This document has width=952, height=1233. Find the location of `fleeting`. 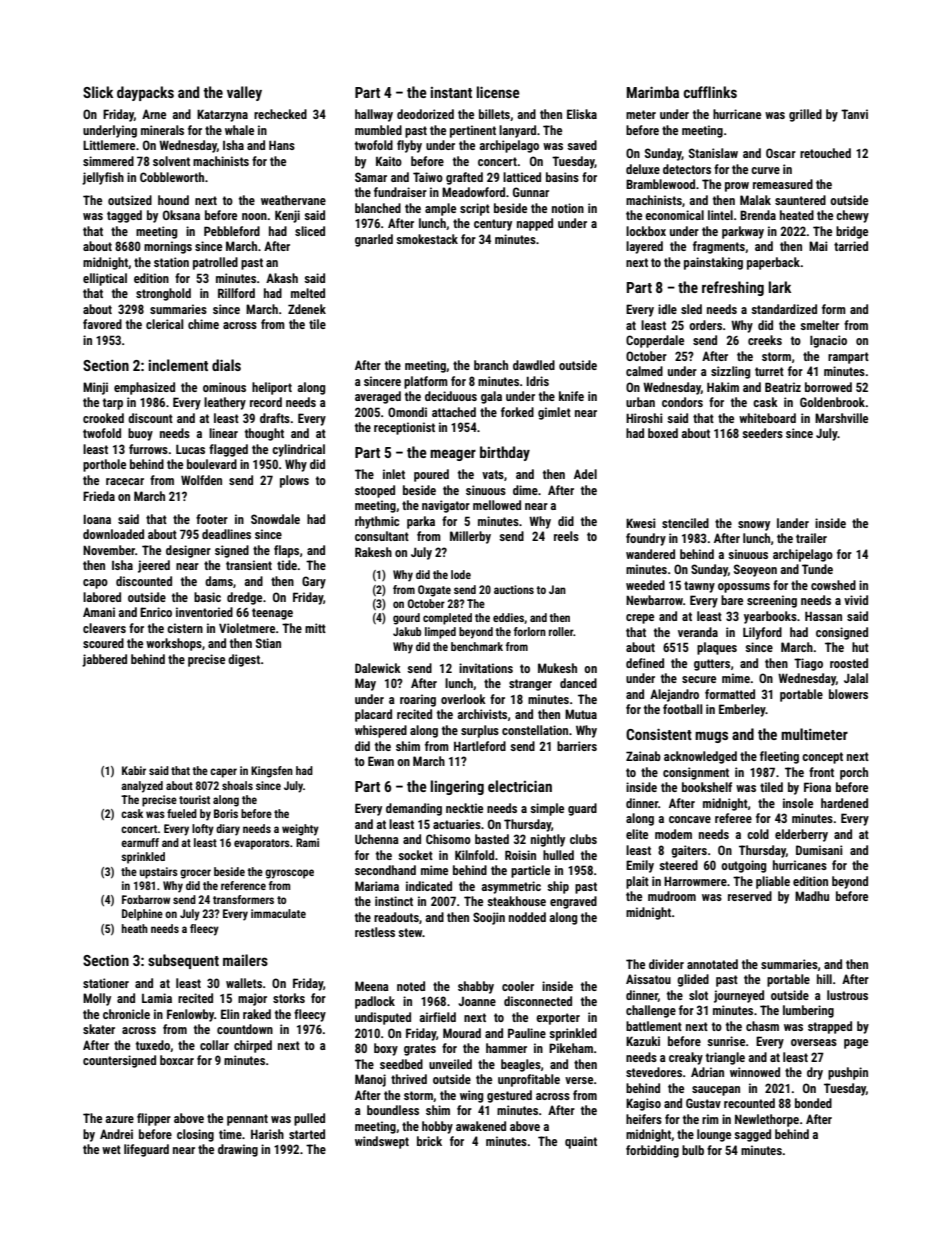

fleeting is located at coordinates (779, 757).
